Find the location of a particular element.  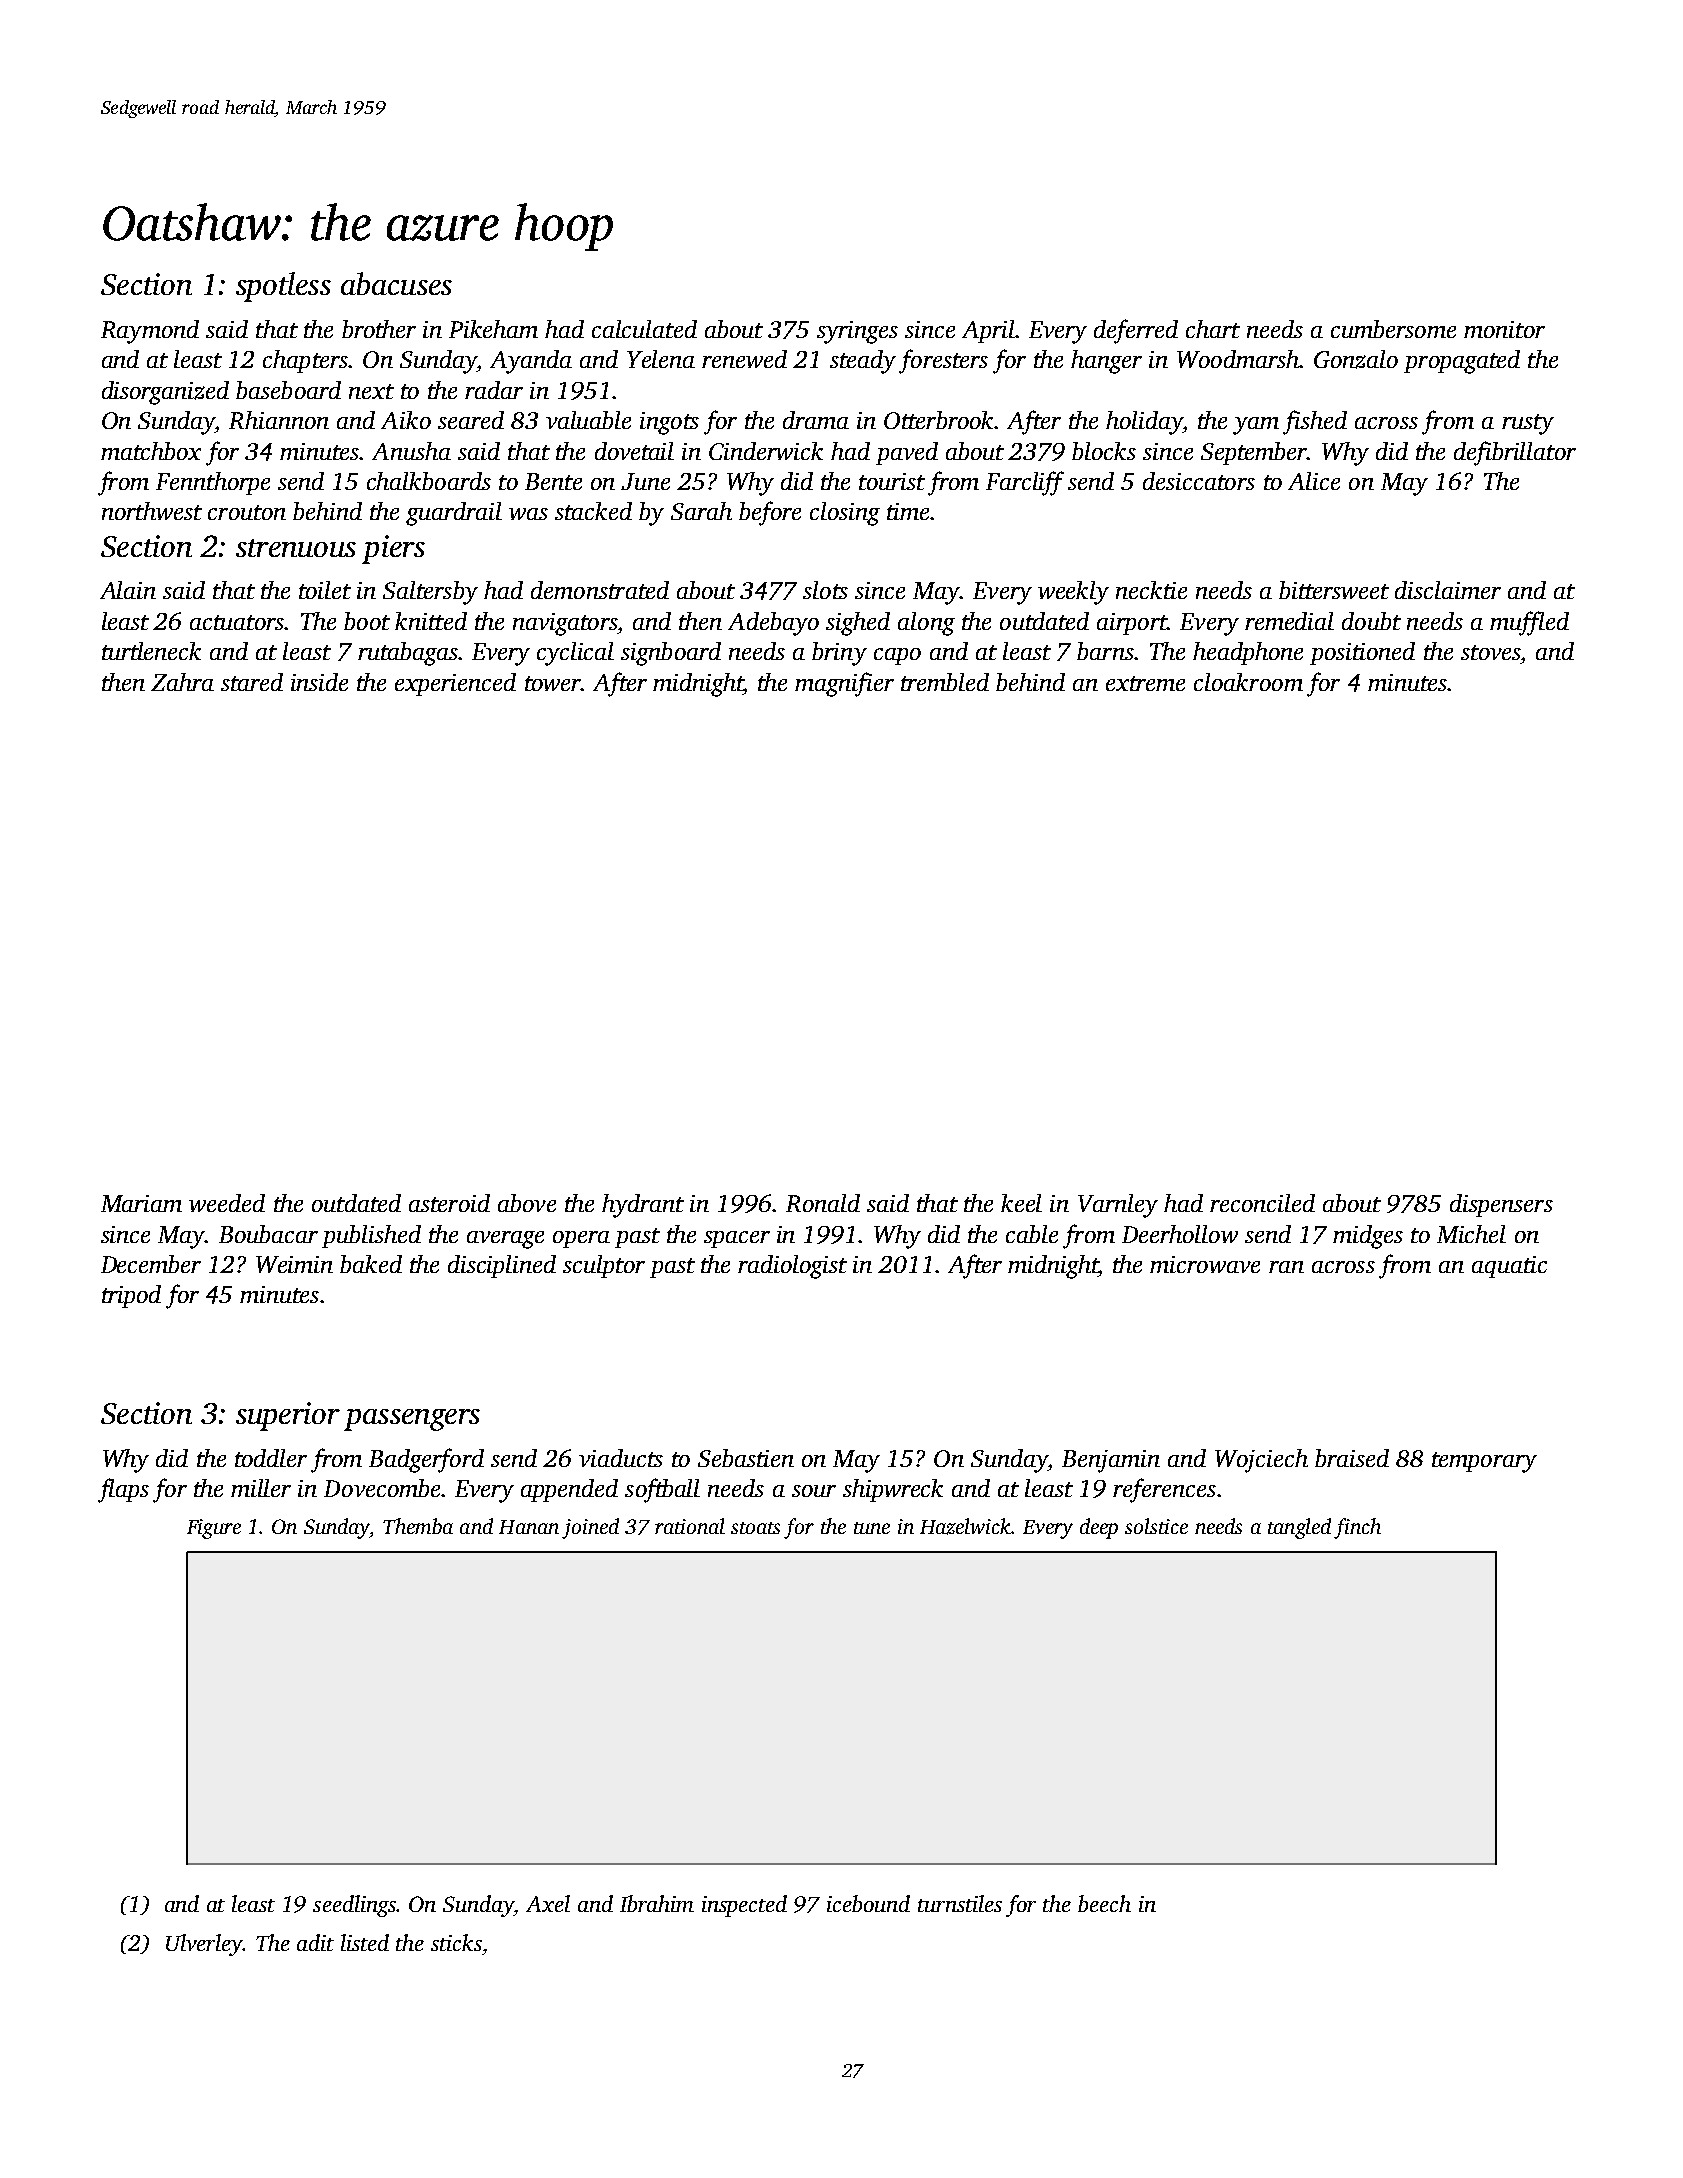

yam is located at coordinates (1256, 426).
